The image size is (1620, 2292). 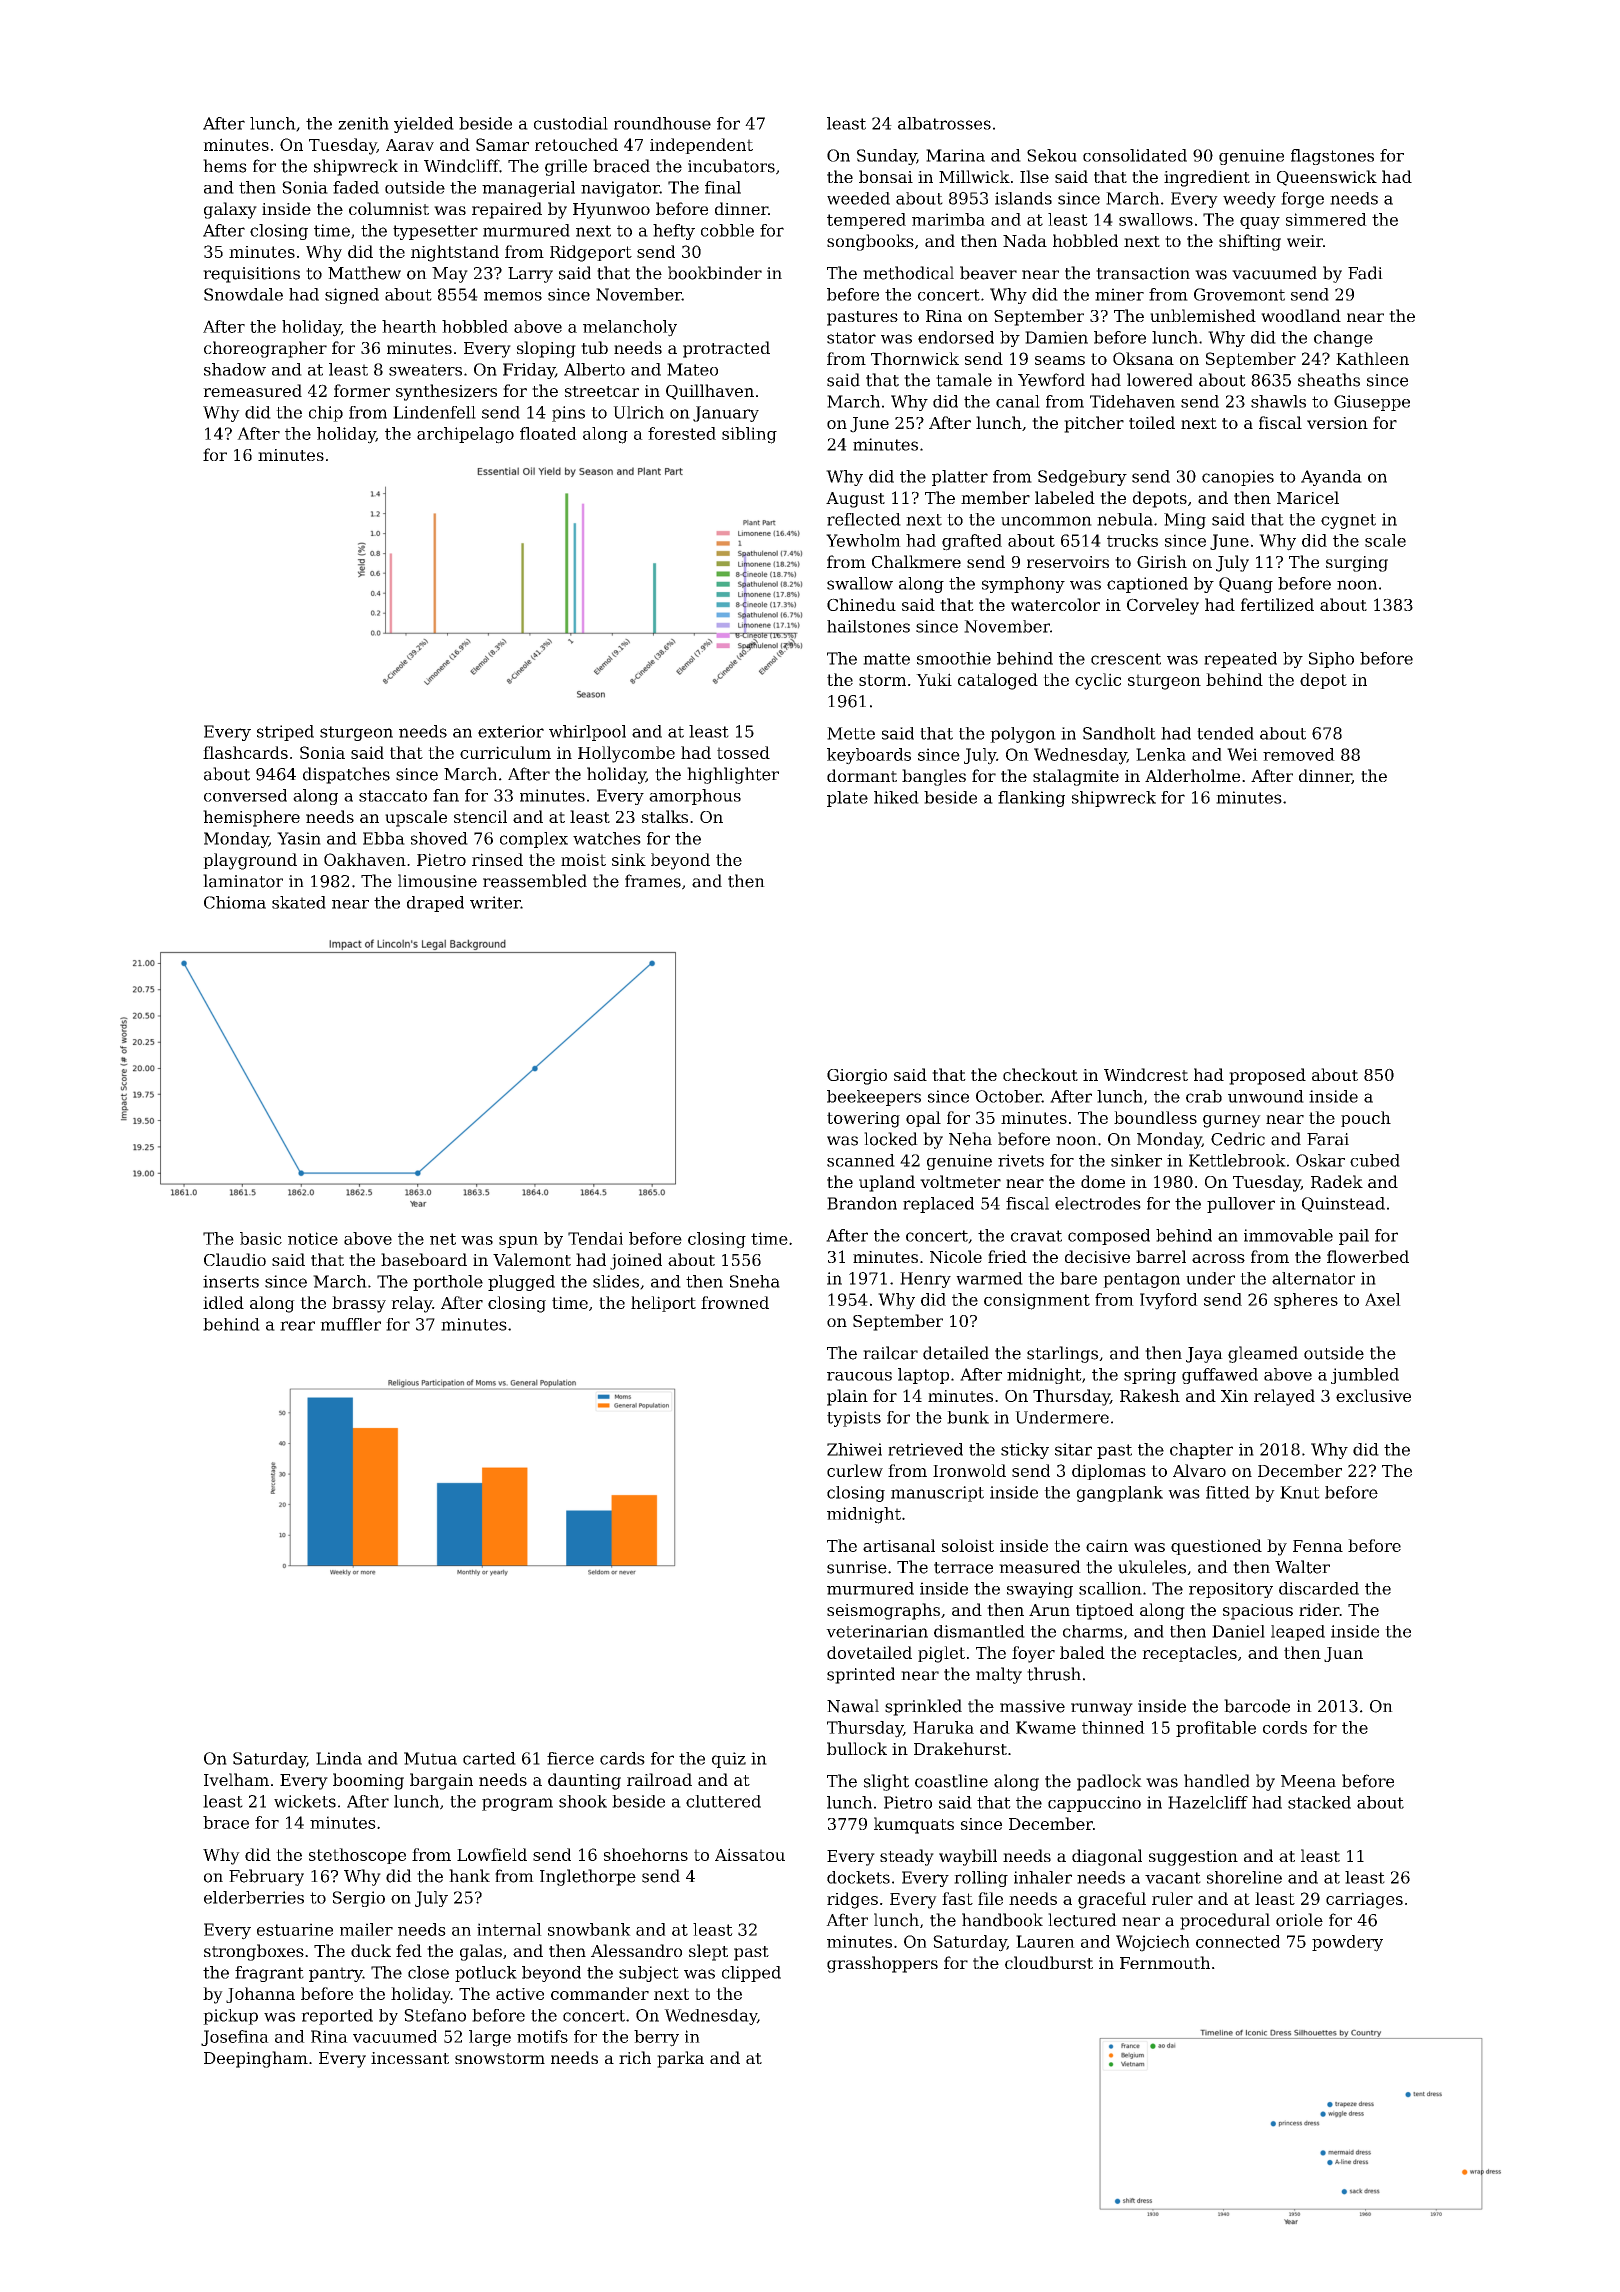 What do you see at coordinates (511, 731) in the image?
I see `exterior` at bounding box center [511, 731].
